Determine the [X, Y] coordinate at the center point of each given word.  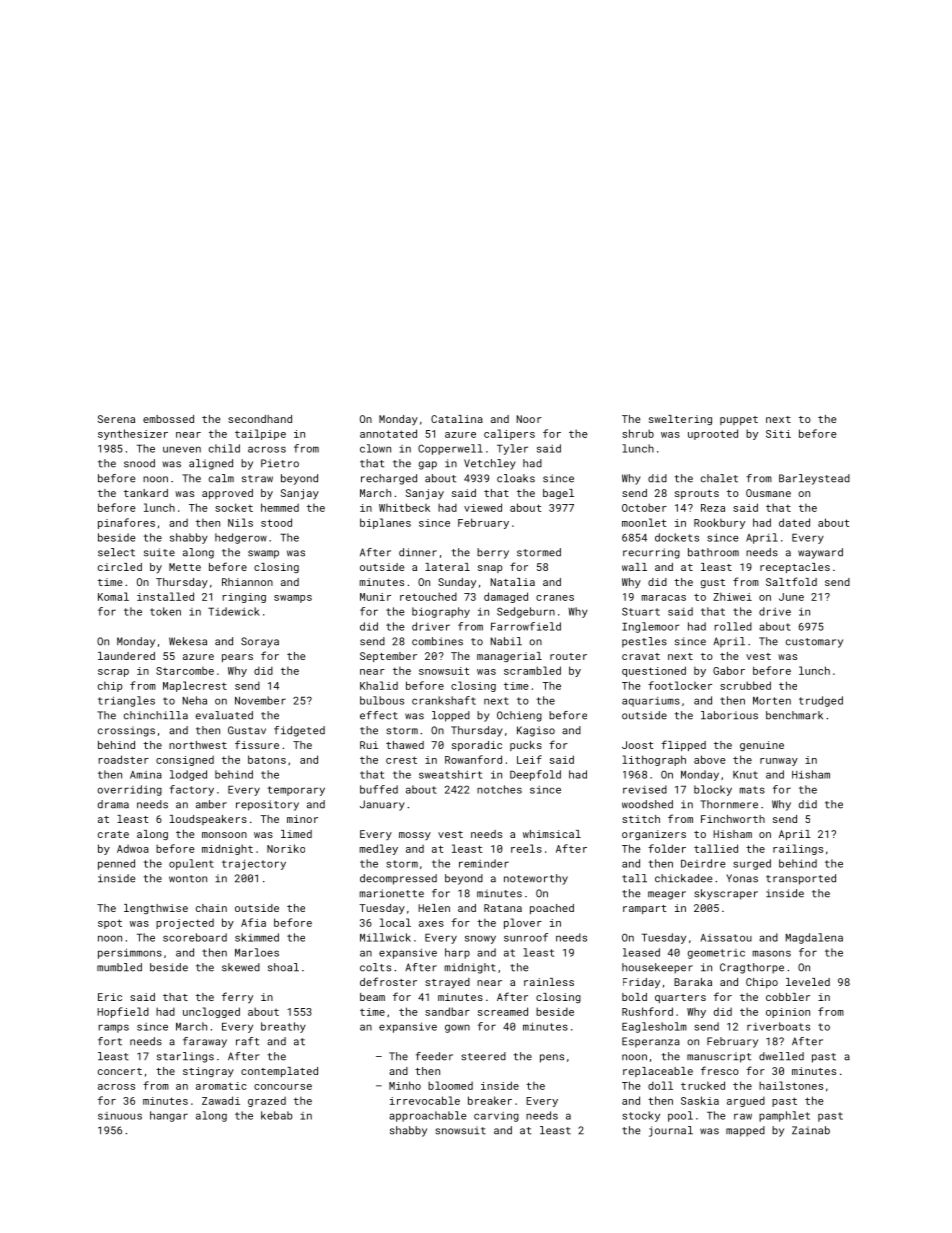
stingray [208, 1072]
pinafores [126, 523]
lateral [447, 567]
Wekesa [188, 641]
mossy [415, 836]
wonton [188, 879]
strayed [447, 983]
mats [752, 790]
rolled [733, 626]
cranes [555, 598]
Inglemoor [651, 627]
